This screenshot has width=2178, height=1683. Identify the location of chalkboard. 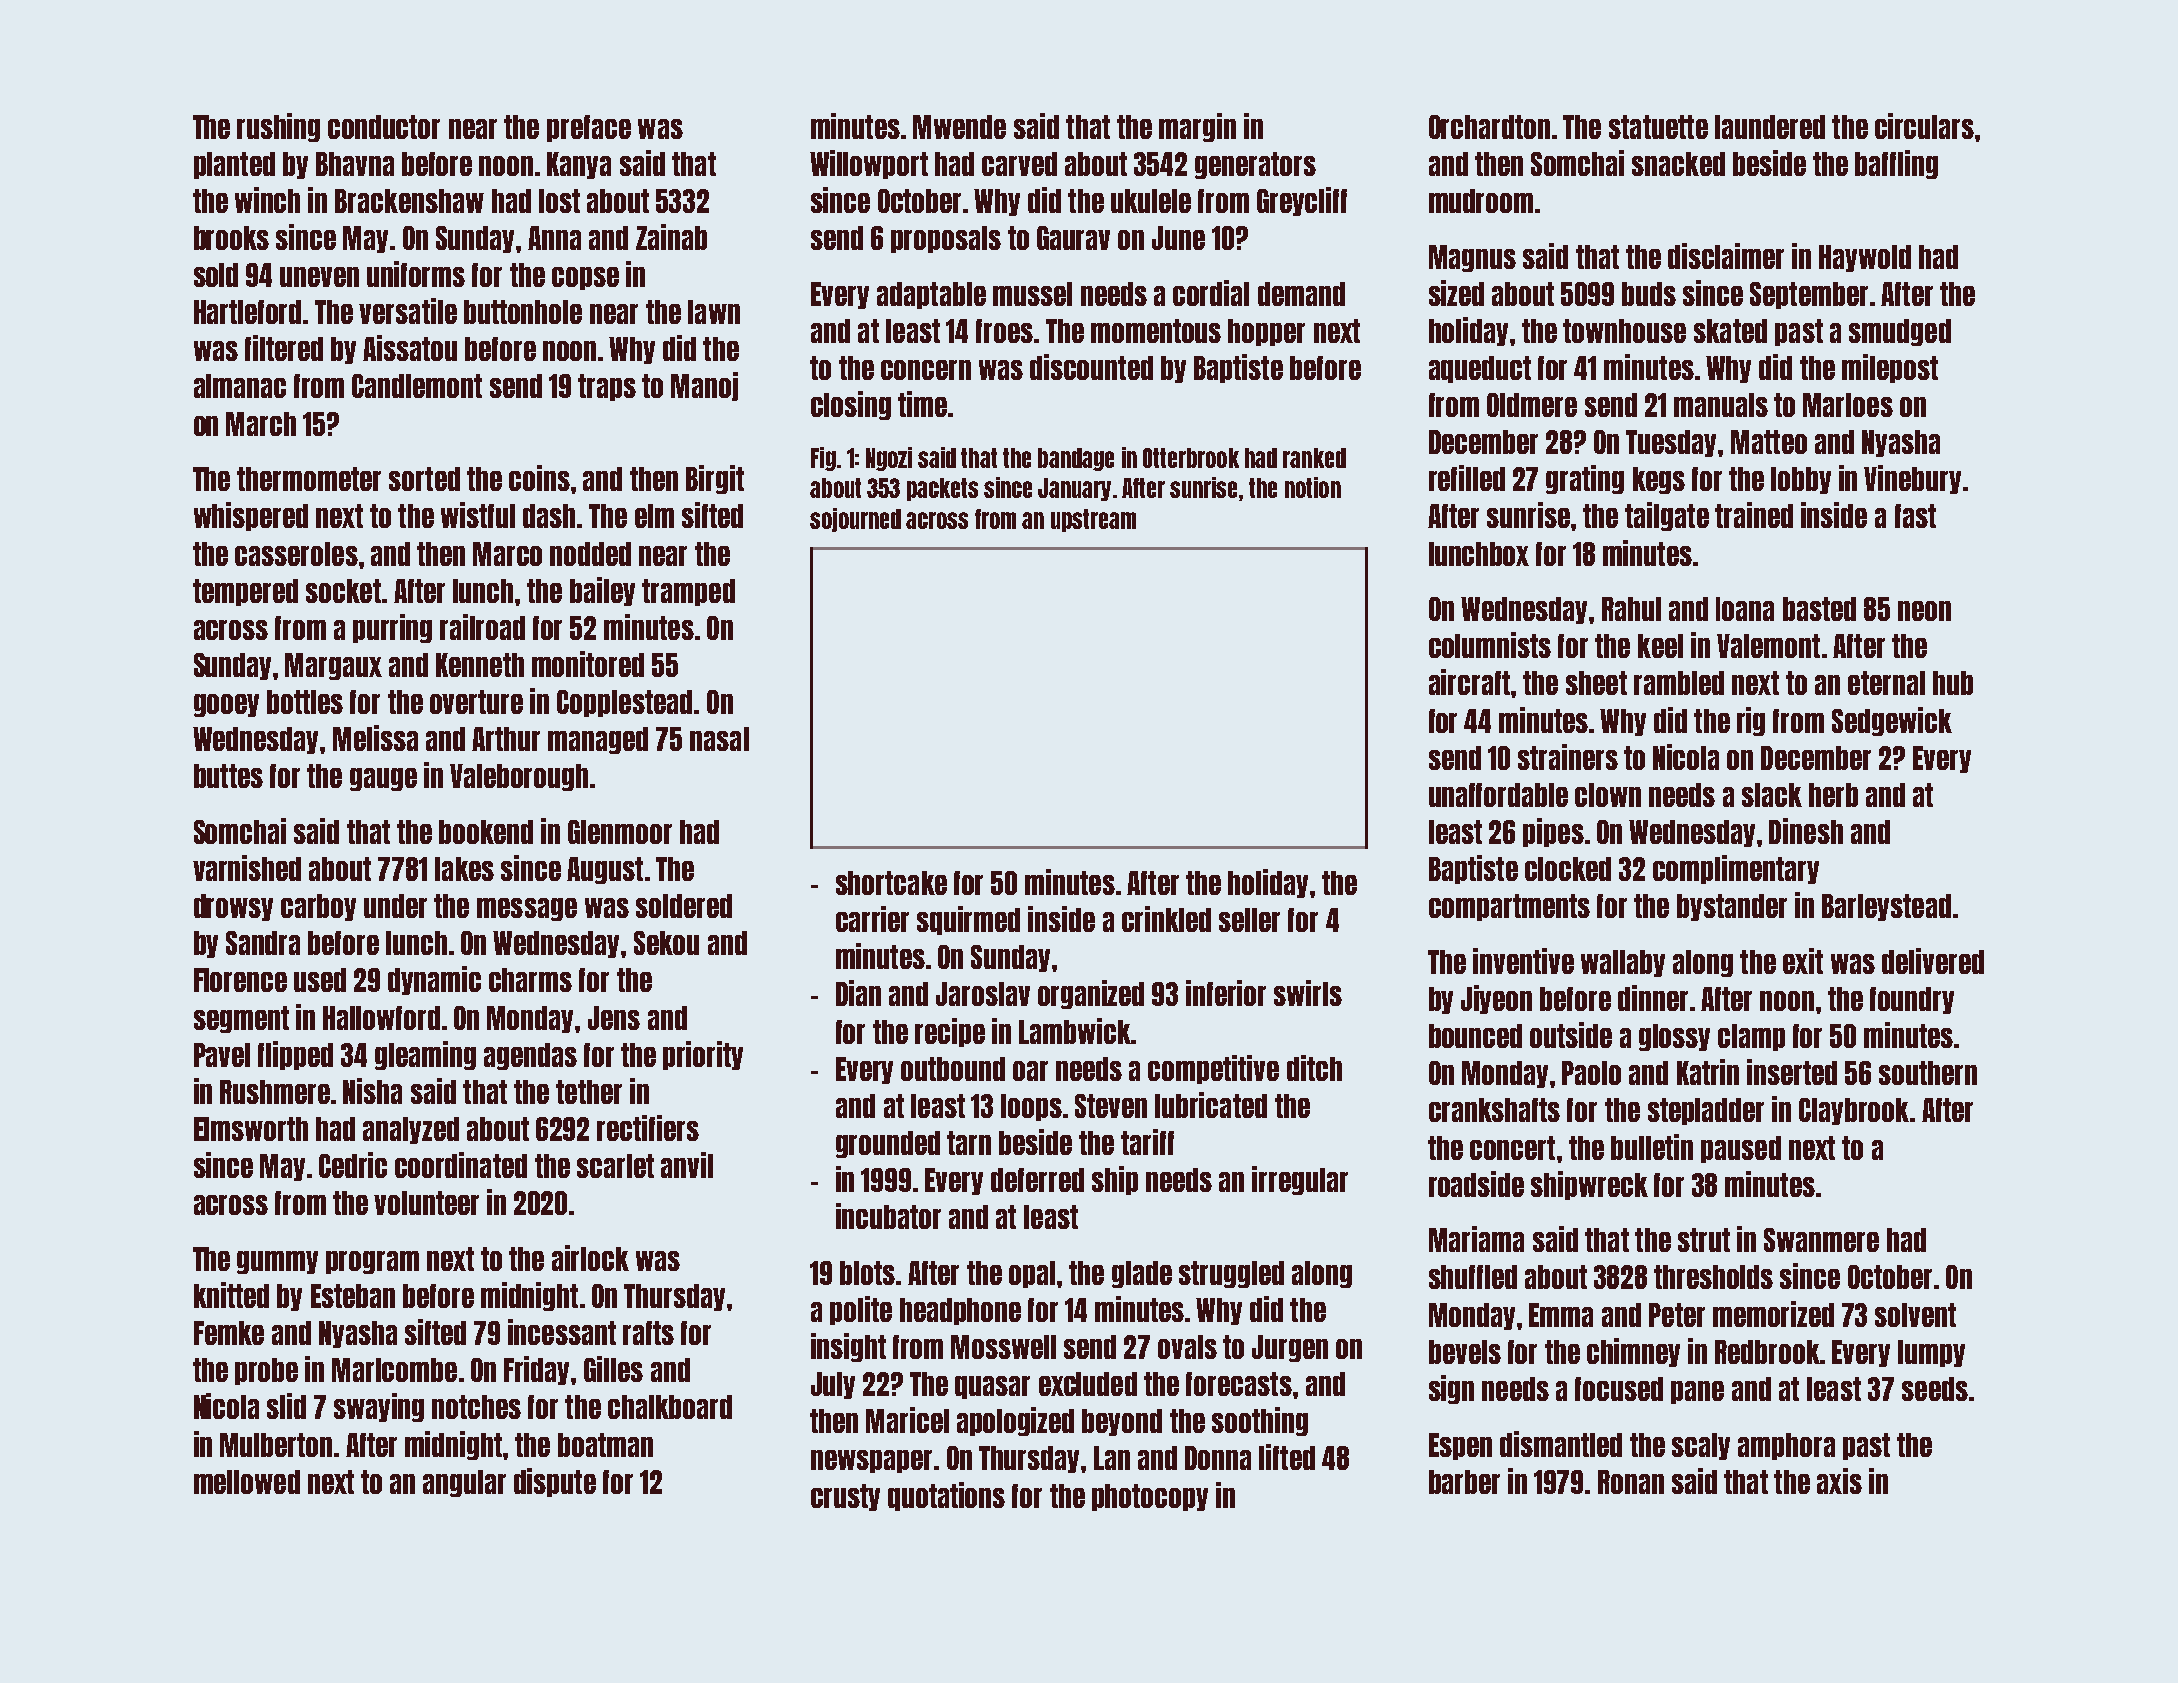
(670, 1407).
